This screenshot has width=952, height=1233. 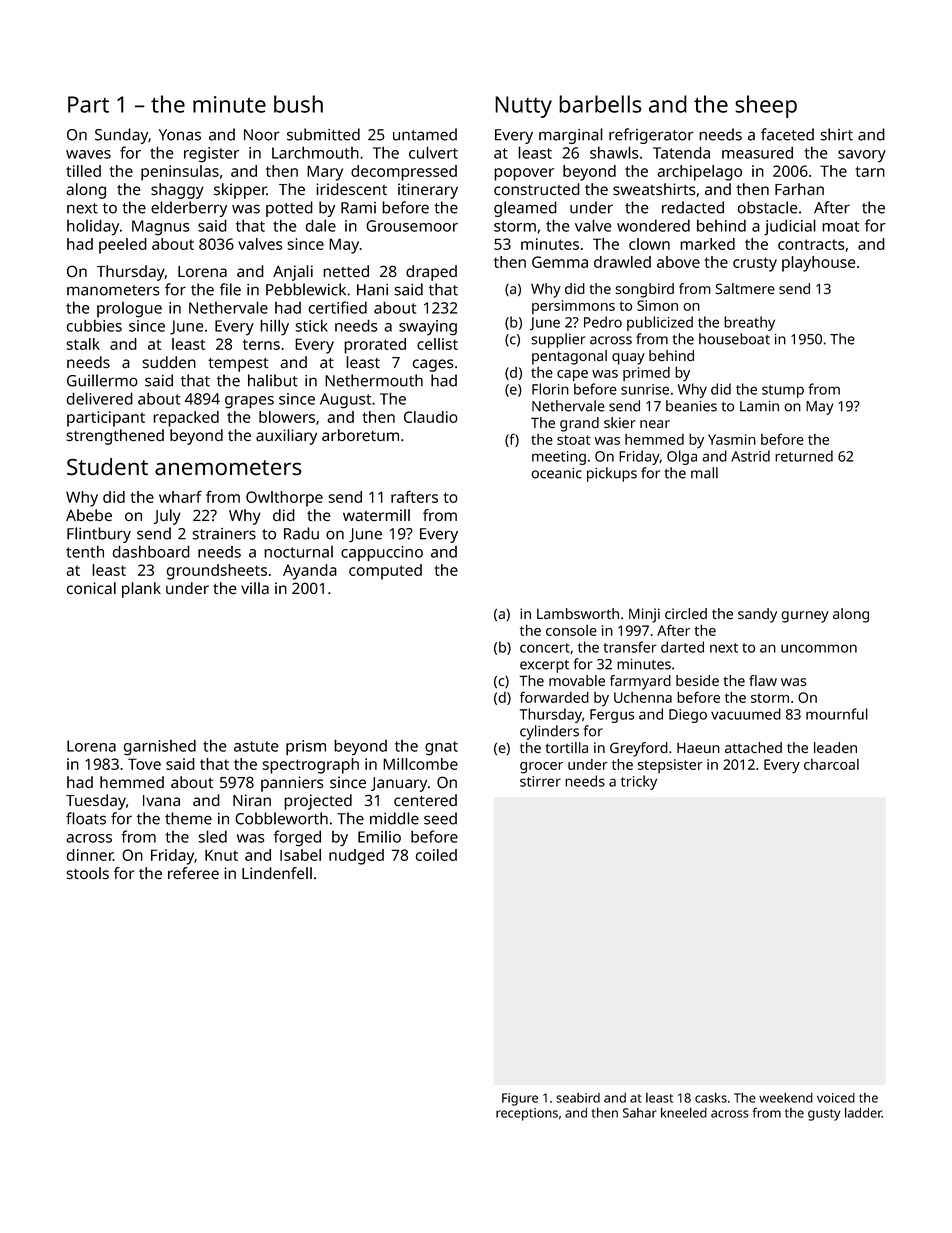 I want to click on refrigerator, so click(x=651, y=136).
